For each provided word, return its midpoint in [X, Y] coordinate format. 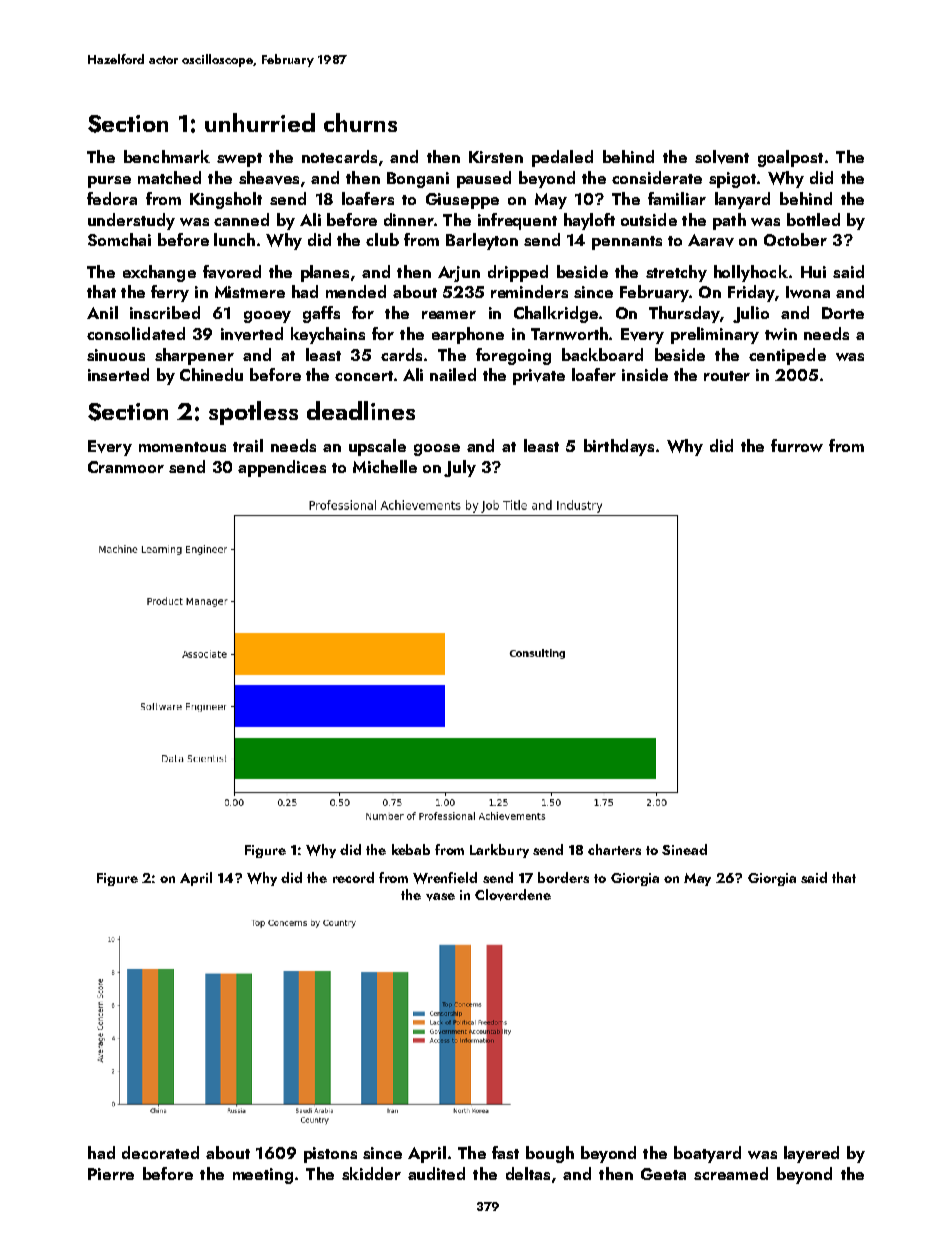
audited [436, 1173]
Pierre [111, 1174]
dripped [518, 273]
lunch [234, 239]
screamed [731, 1173]
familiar [677, 198]
